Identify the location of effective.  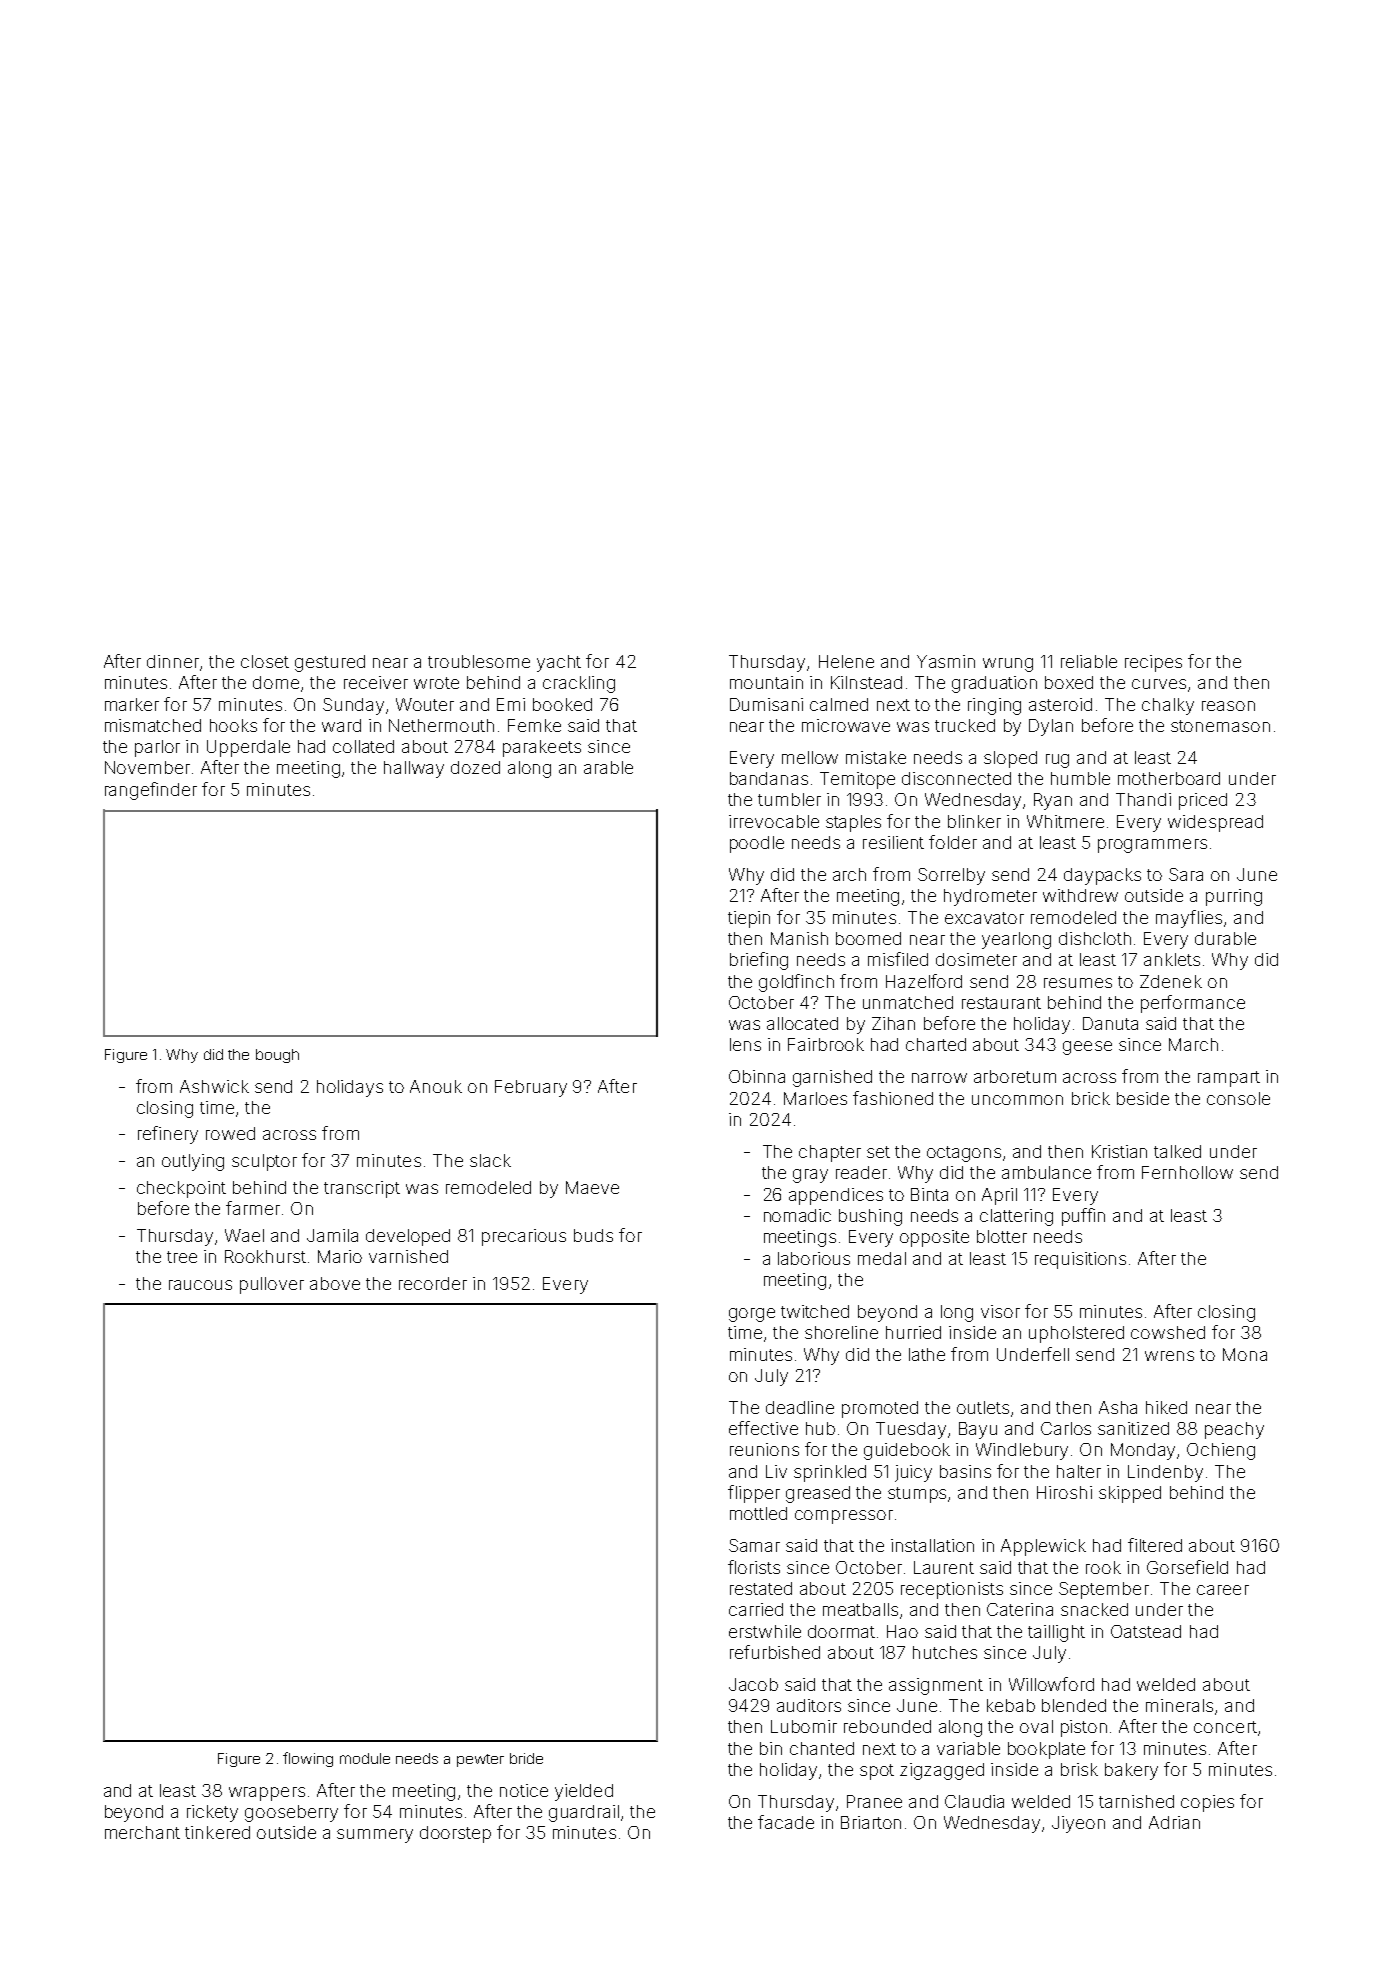
(763, 1428).
